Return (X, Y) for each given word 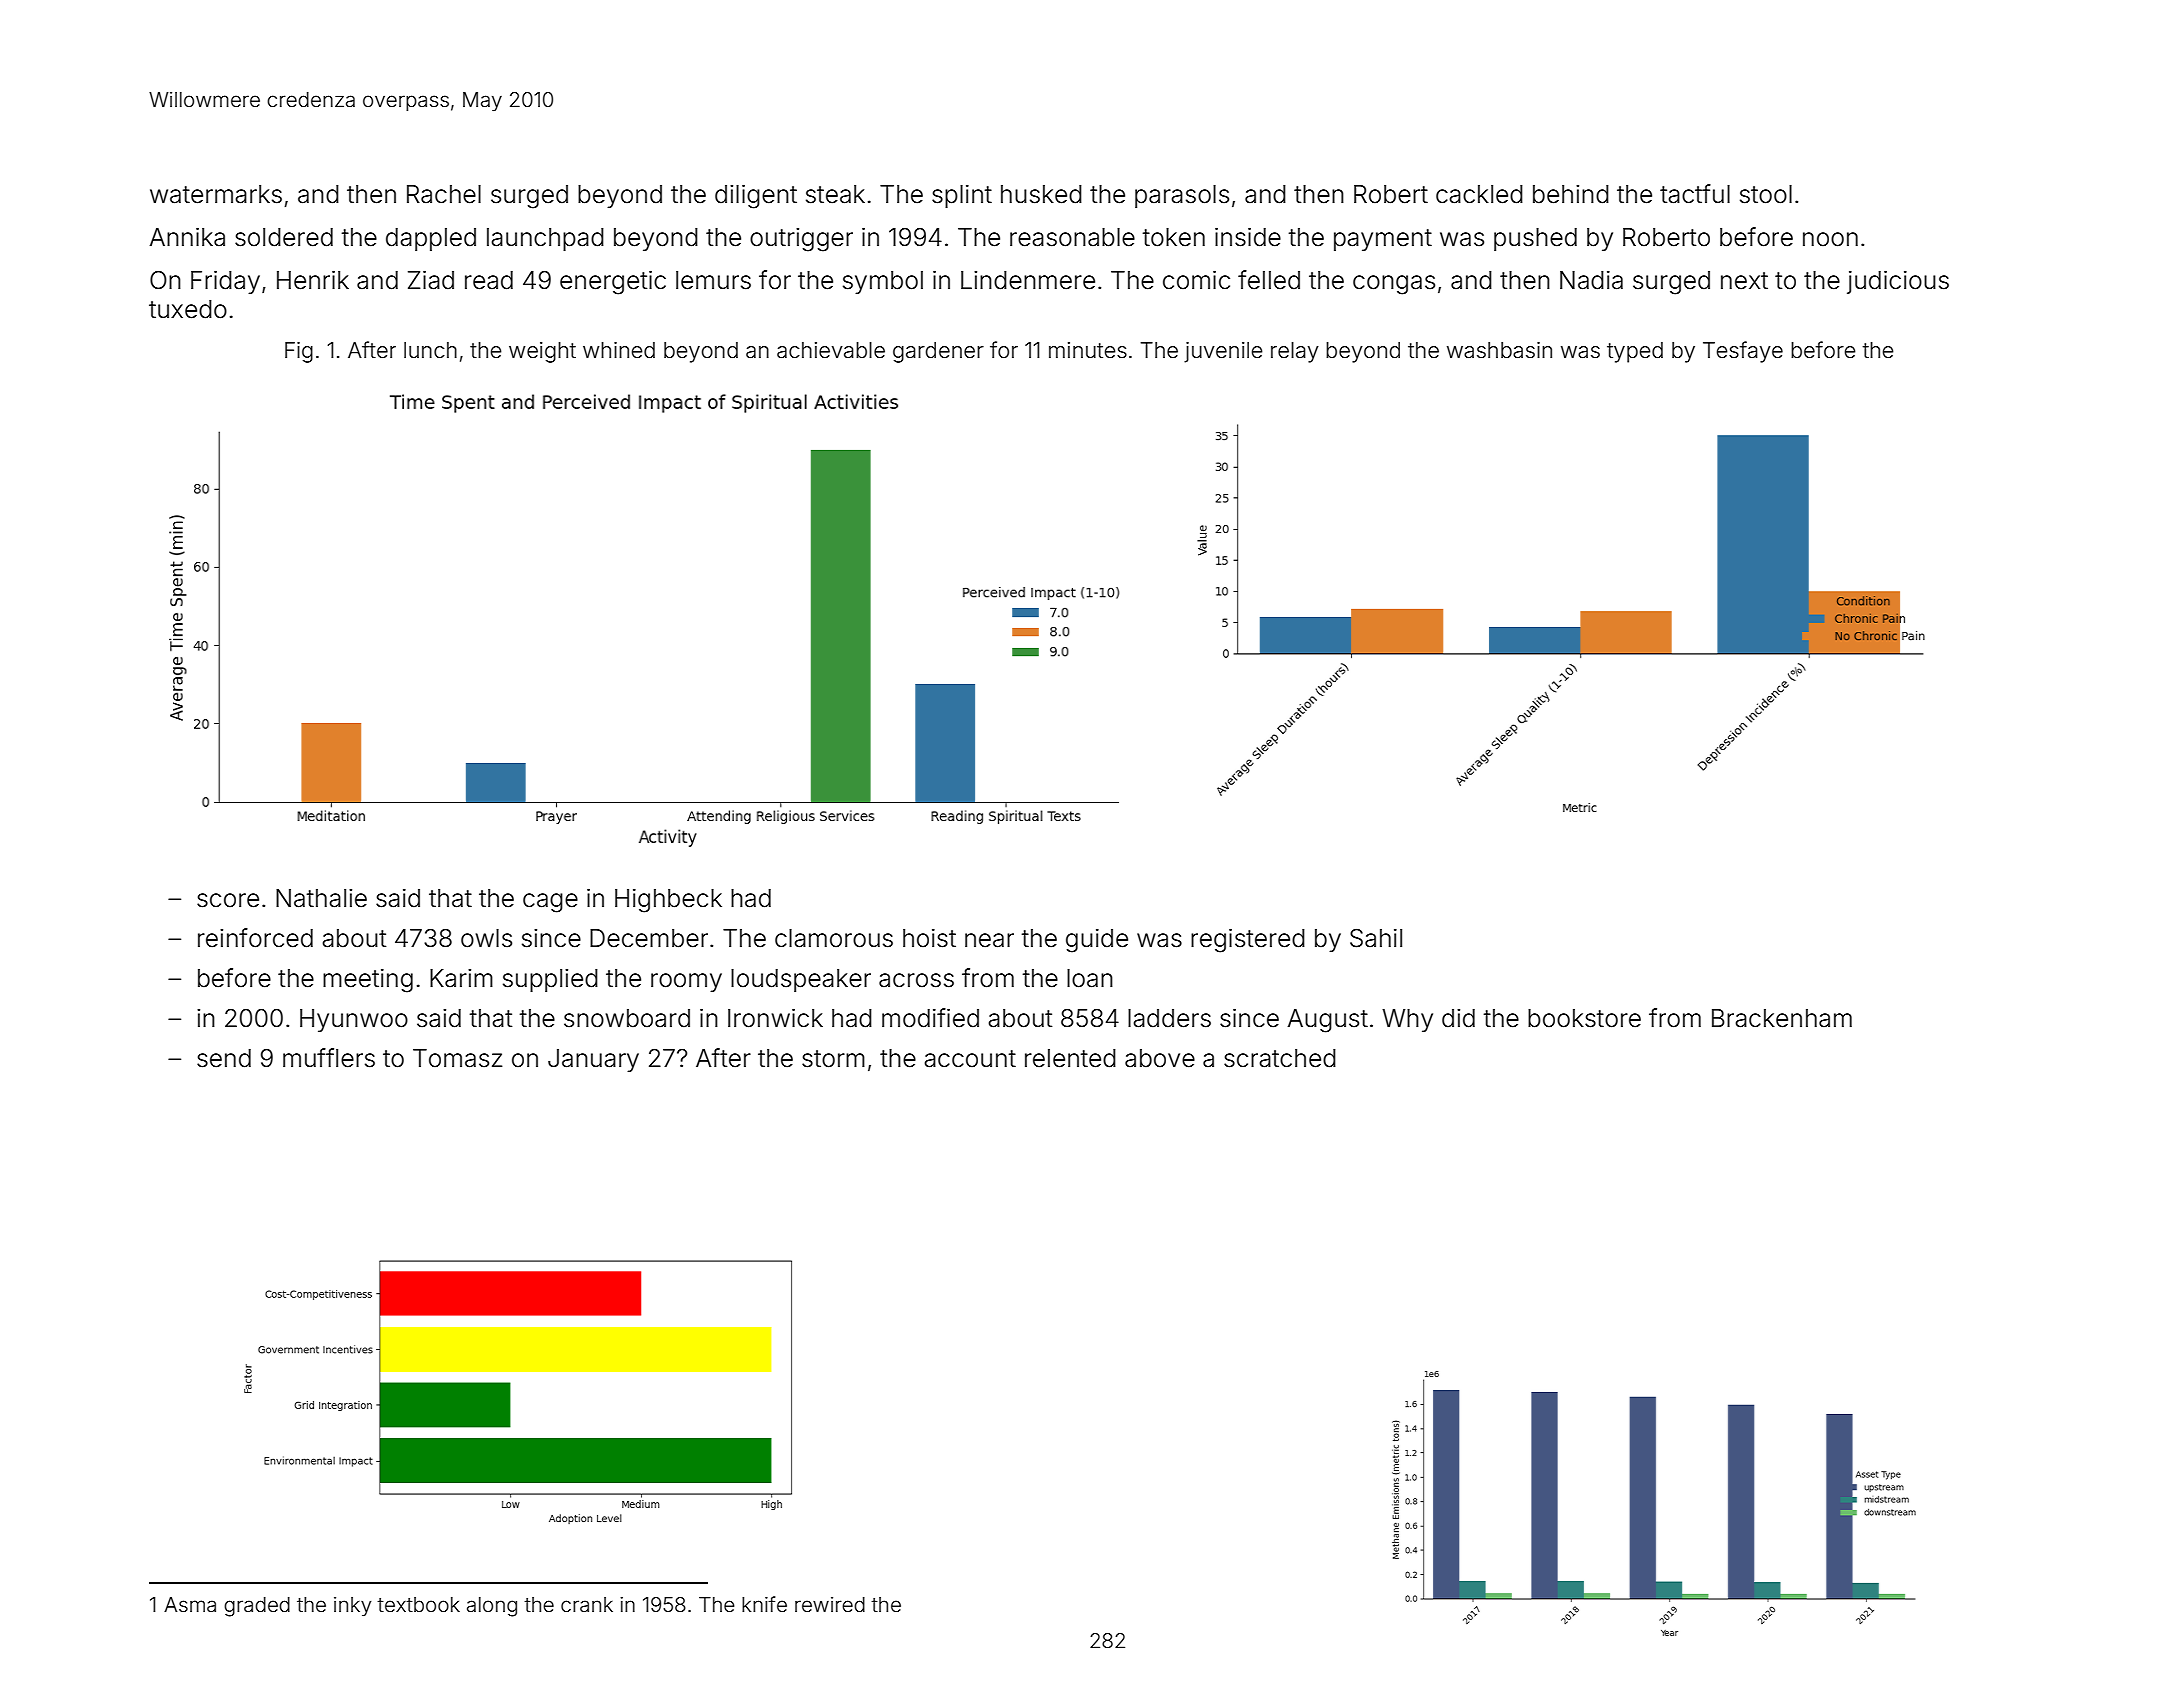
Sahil (1376, 938)
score (228, 900)
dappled (431, 239)
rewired (830, 1604)
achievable (831, 350)
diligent (756, 197)
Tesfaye (1743, 352)
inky (352, 1607)
